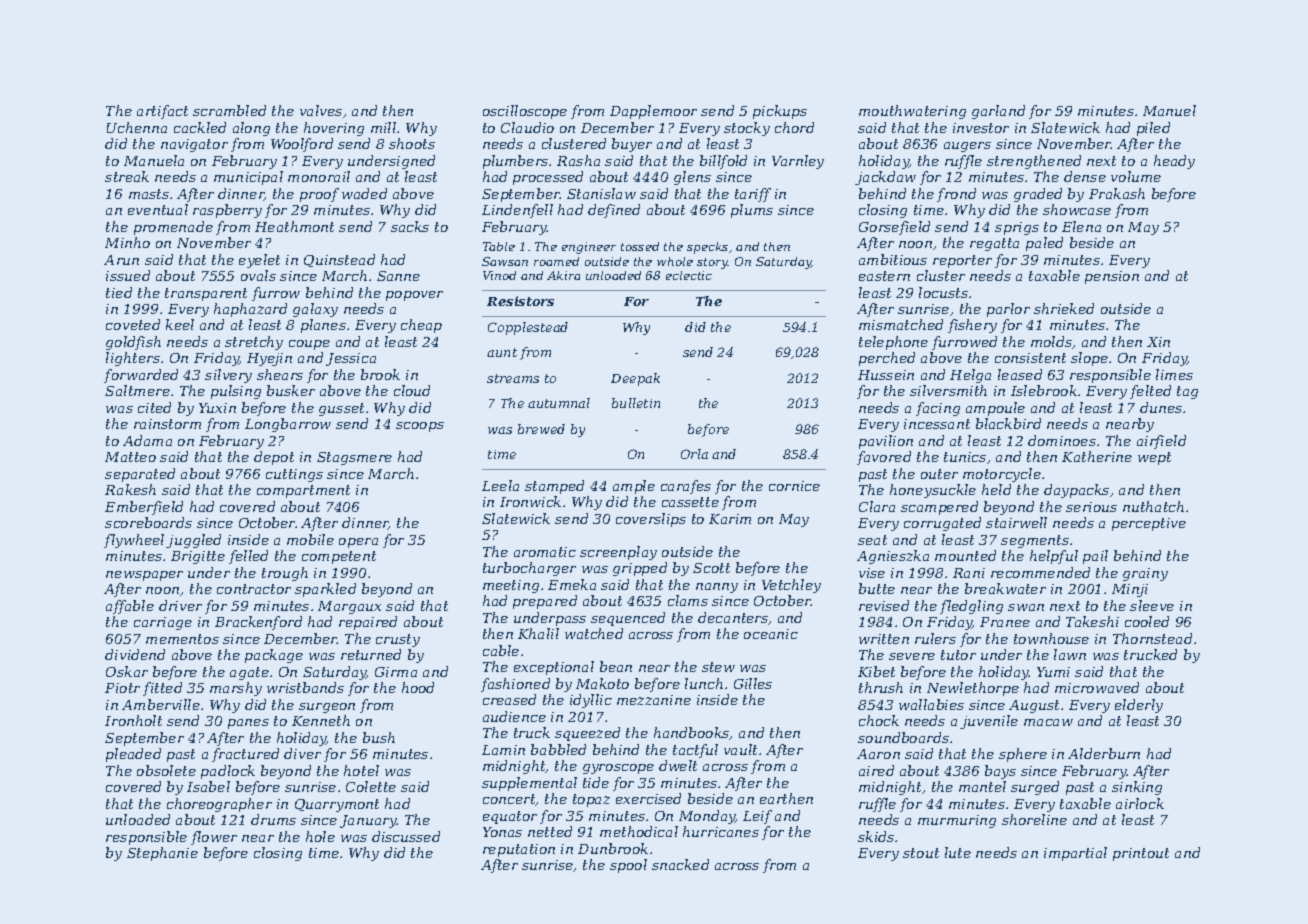 This image has height=924, width=1308. What do you see at coordinates (757, 817) in the image?
I see `Leif` at bounding box center [757, 817].
